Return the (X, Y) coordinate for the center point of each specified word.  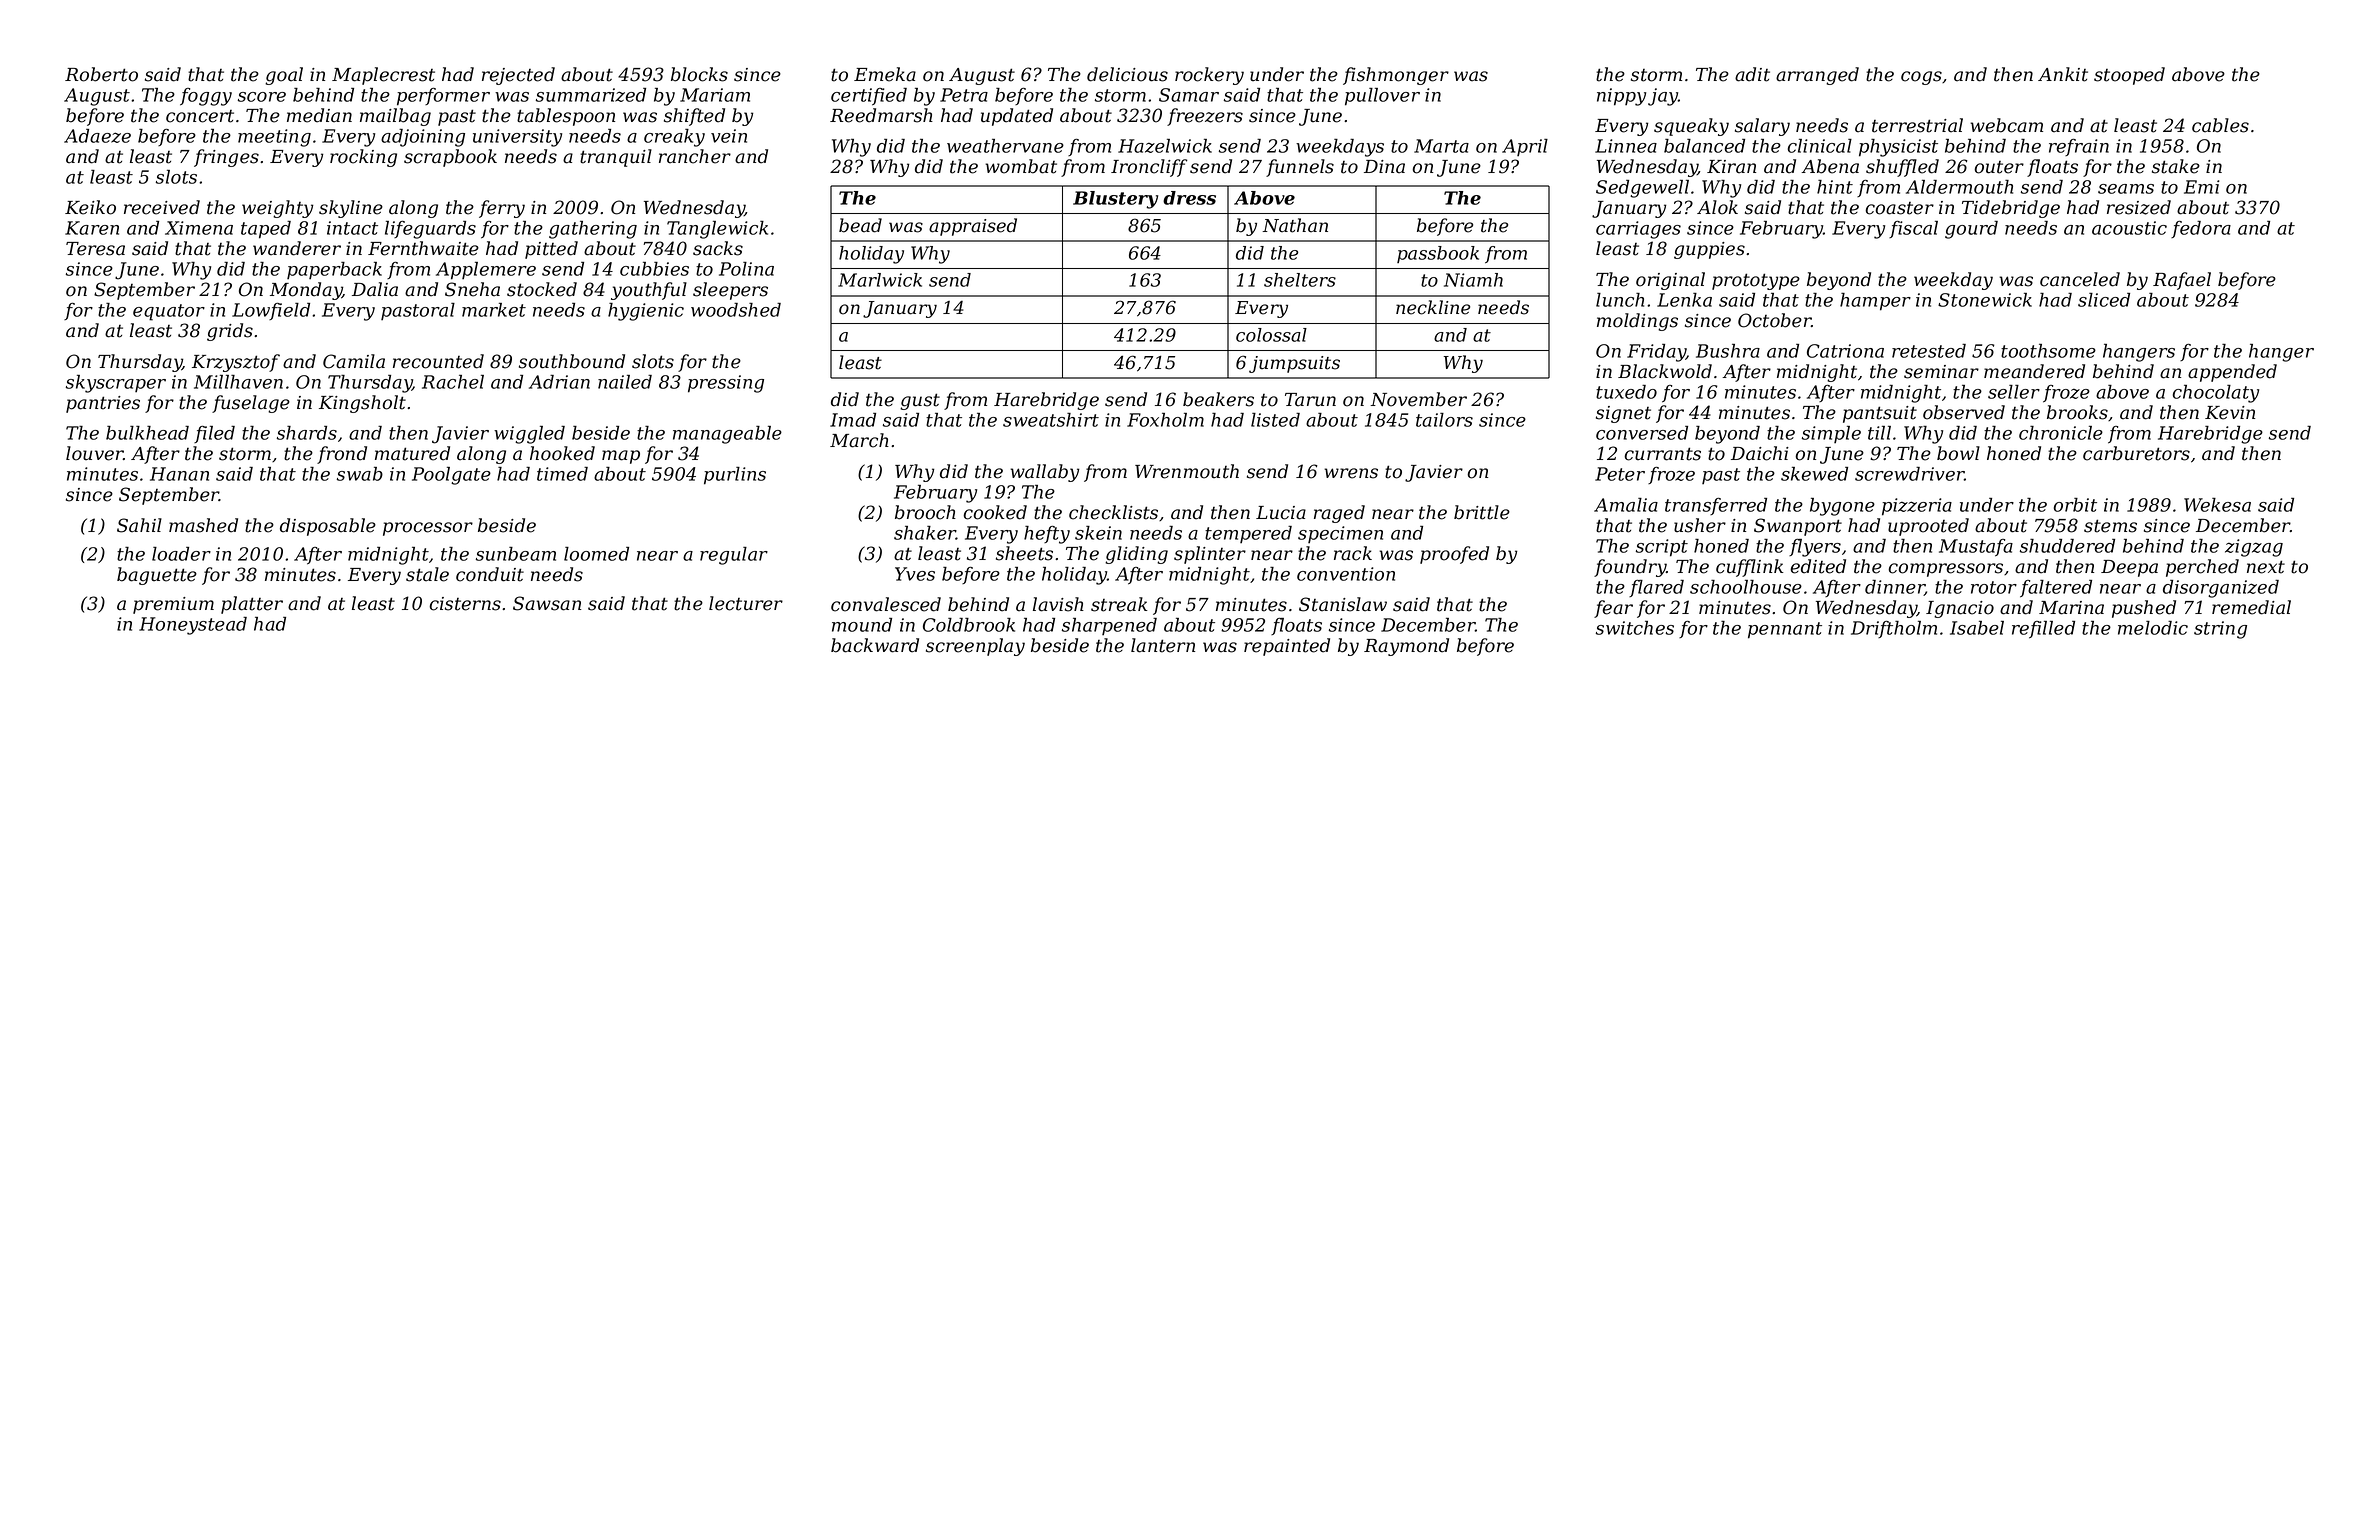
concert (200, 116)
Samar (1189, 95)
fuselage (251, 404)
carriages (1638, 230)
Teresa (95, 249)
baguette (157, 576)
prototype (1756, 281)
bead (860, 225)
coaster (1900, 208)
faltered (2056, 589)
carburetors (2136, 453)
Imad (853, 420)
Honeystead (193, 625)
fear (1613, 609)
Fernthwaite (423, 248)
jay (1663, 97)
